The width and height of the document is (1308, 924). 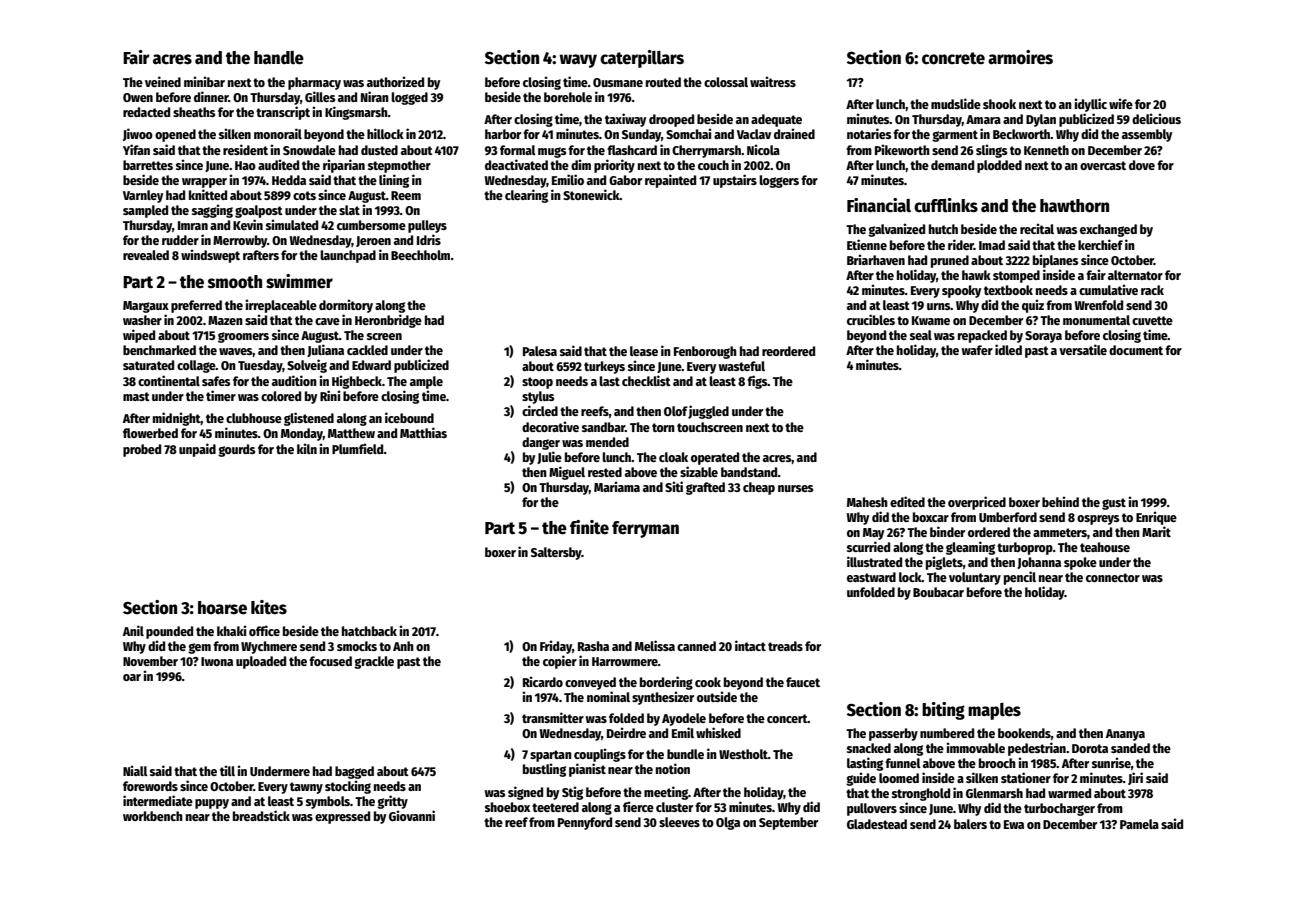 I want to click on canned, so click(x=696, y=646).
